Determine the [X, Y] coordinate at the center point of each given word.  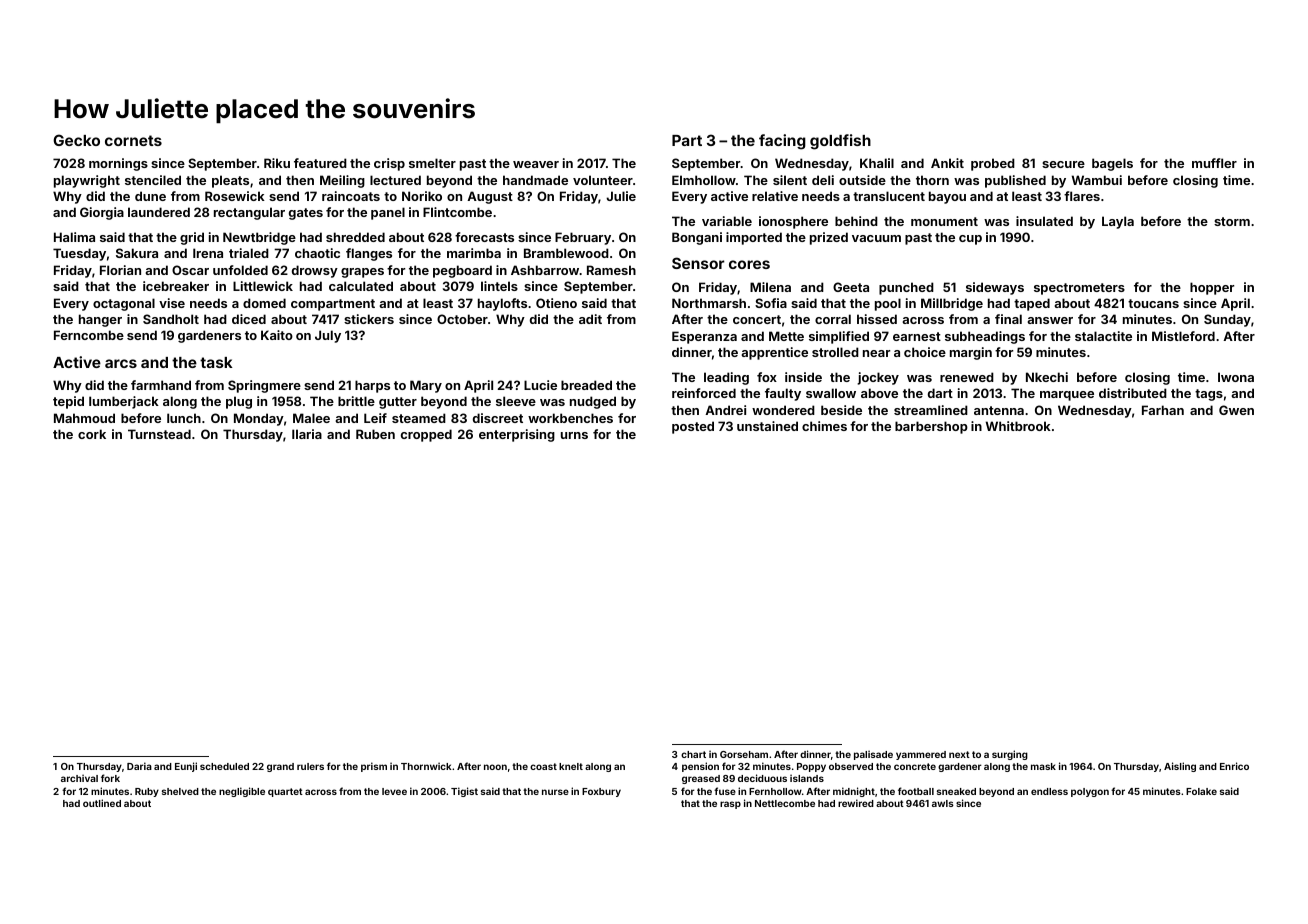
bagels [1112, 164]
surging [1010, 755]
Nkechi [1047, 377]
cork [92, 434]
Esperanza [704, 337]
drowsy [315, 271]
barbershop [931, 427]
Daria [139, 766]
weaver [536, 164]
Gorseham [744, 754]
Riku [277, 163]
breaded [586, 385]
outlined [102, 803]
